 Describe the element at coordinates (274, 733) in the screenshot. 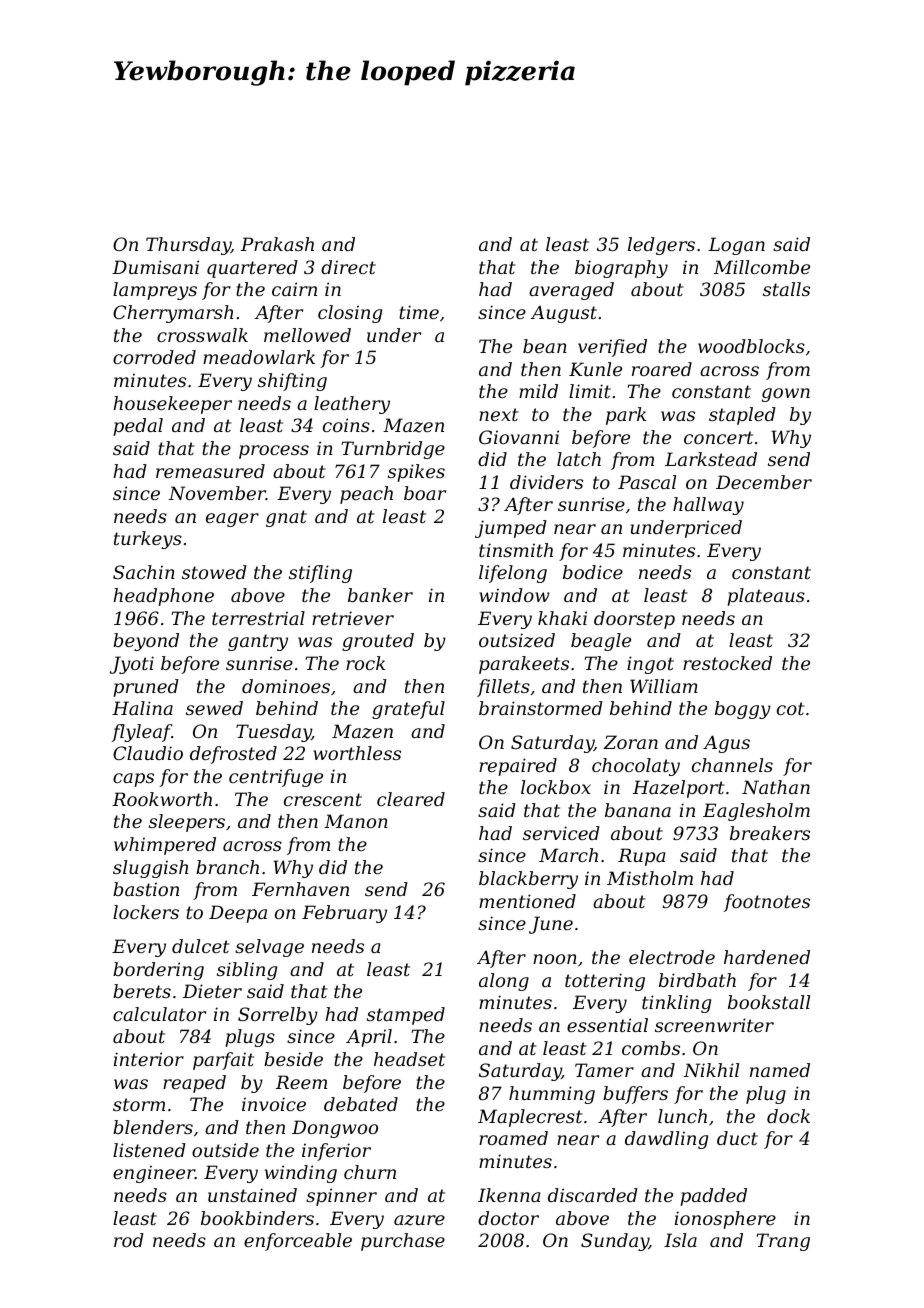

I see `Tuesday` at that location.
